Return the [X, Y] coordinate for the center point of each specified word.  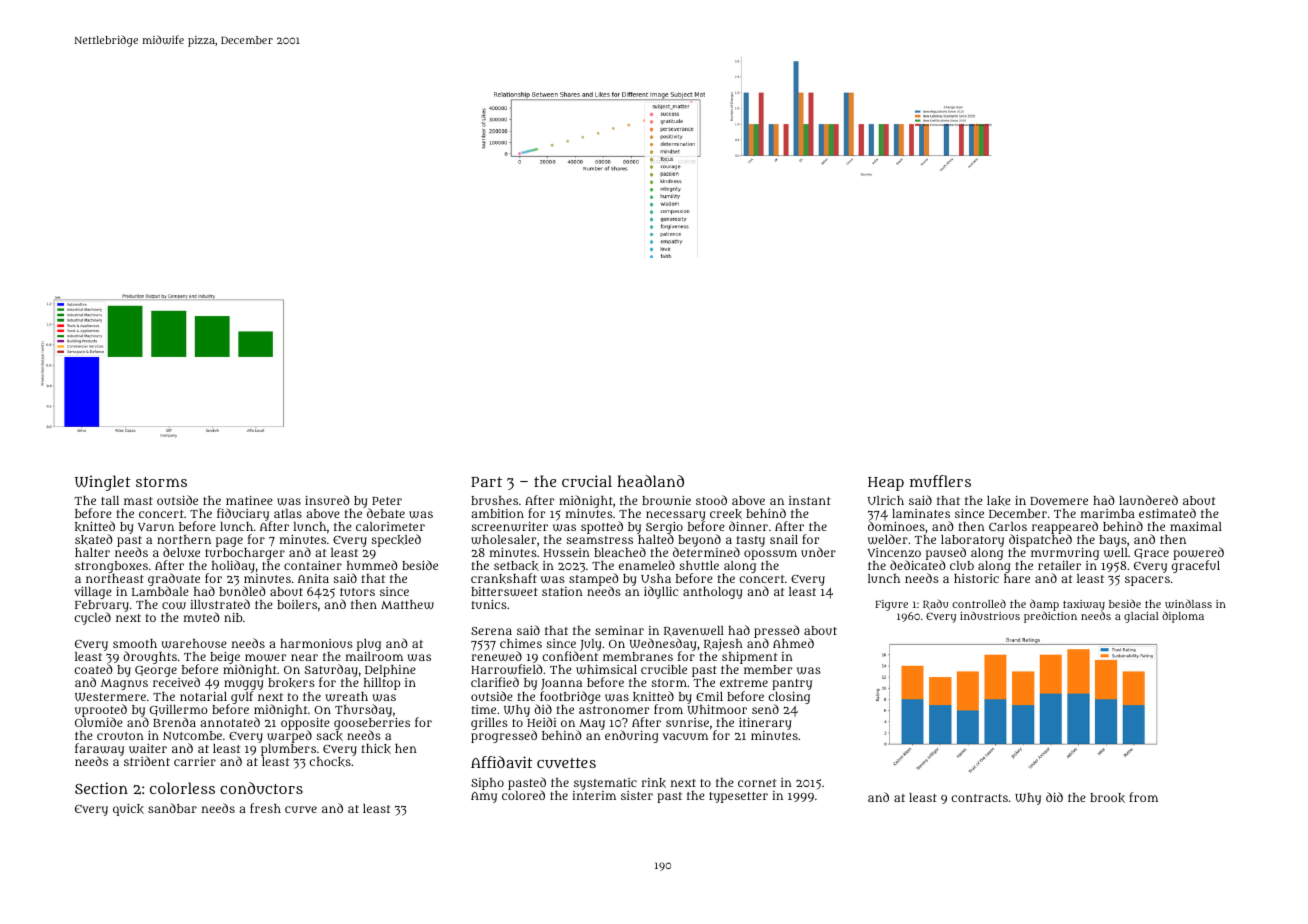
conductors [261, 788]
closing [789, 698]
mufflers [940, 481]
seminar [619, 630]
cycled [92, 618]
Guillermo [179, 710]
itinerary [765, 724]
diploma [1183, 617]
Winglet [103, 483]
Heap [886, 484]
